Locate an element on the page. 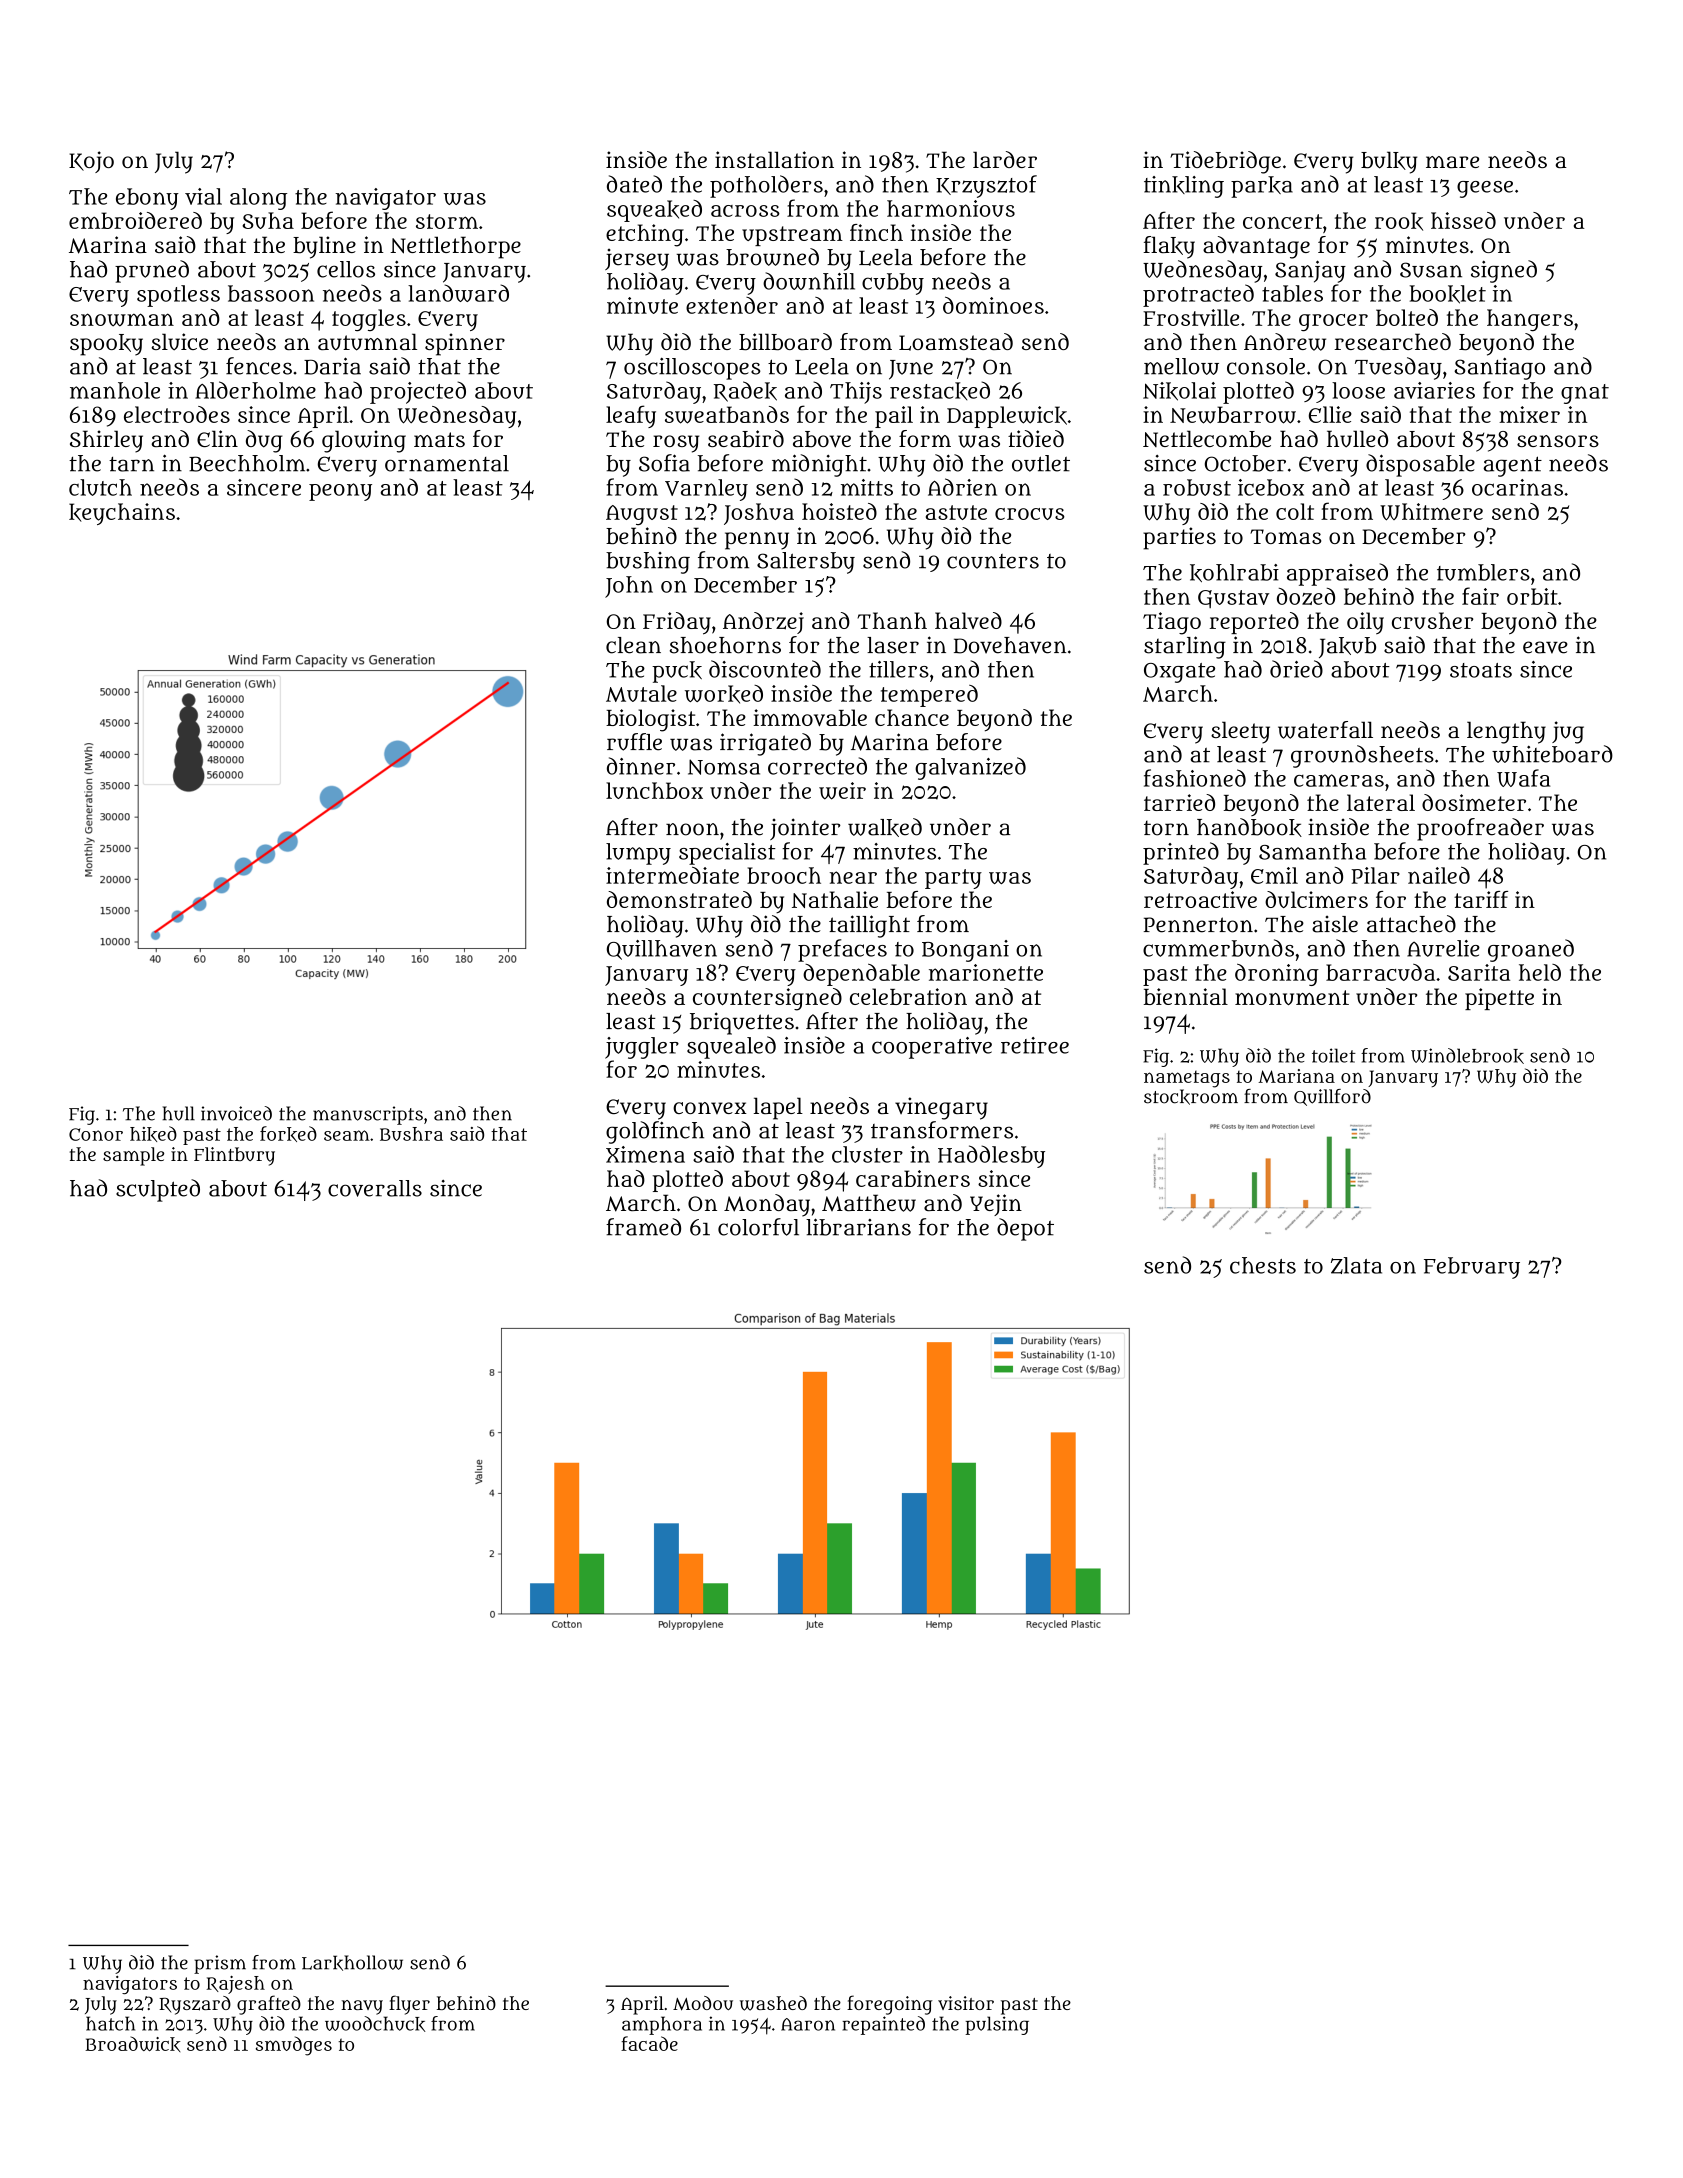 The image size is (1683, 2178). Quillhaven is located at coordinates (662, 950).
